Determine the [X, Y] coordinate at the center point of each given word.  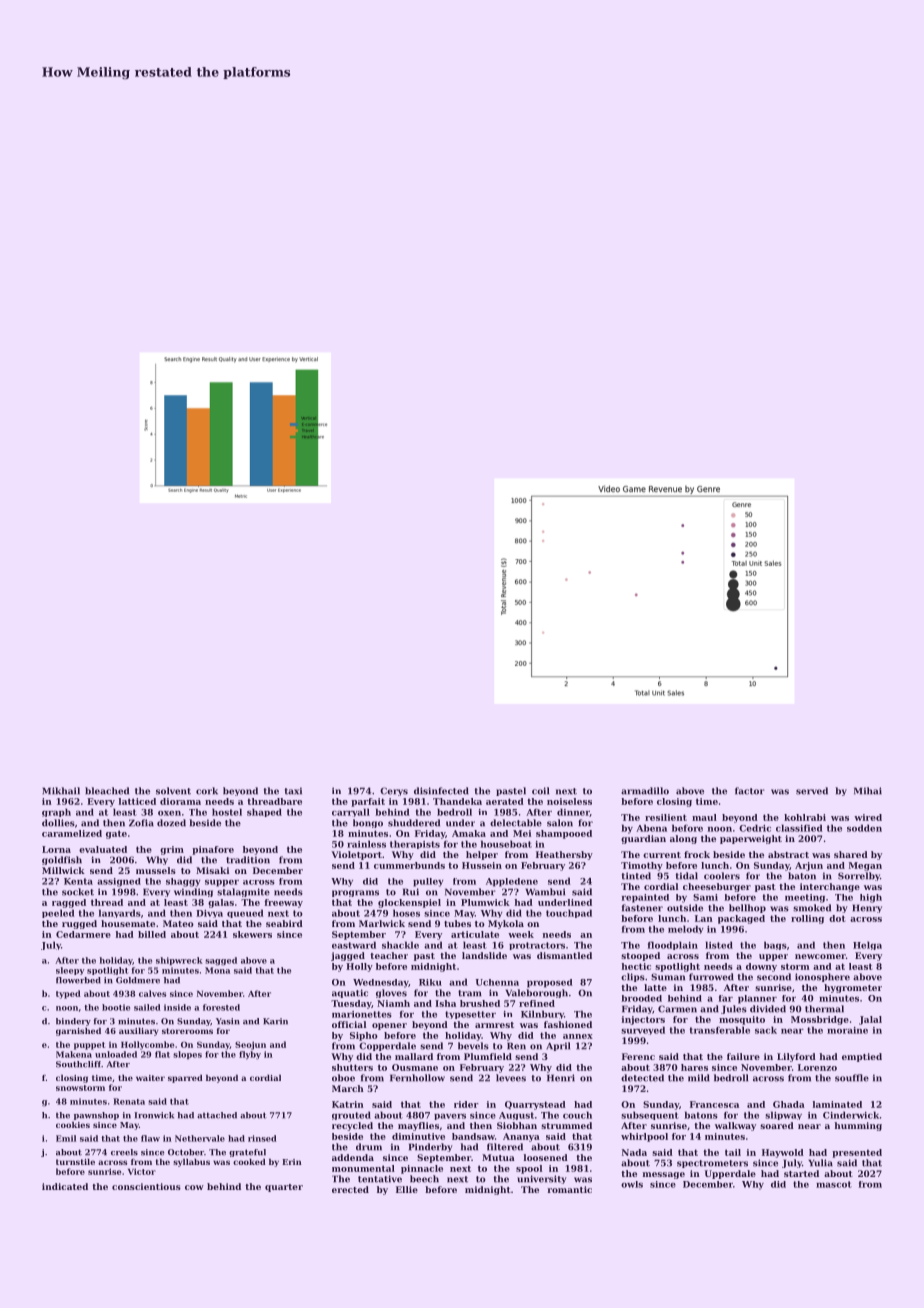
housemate [128, 923]
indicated [65, 1186]
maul [704, 817]
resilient [666, 817]
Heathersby [564, 855]
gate [116, 834]
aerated [505, 801]
